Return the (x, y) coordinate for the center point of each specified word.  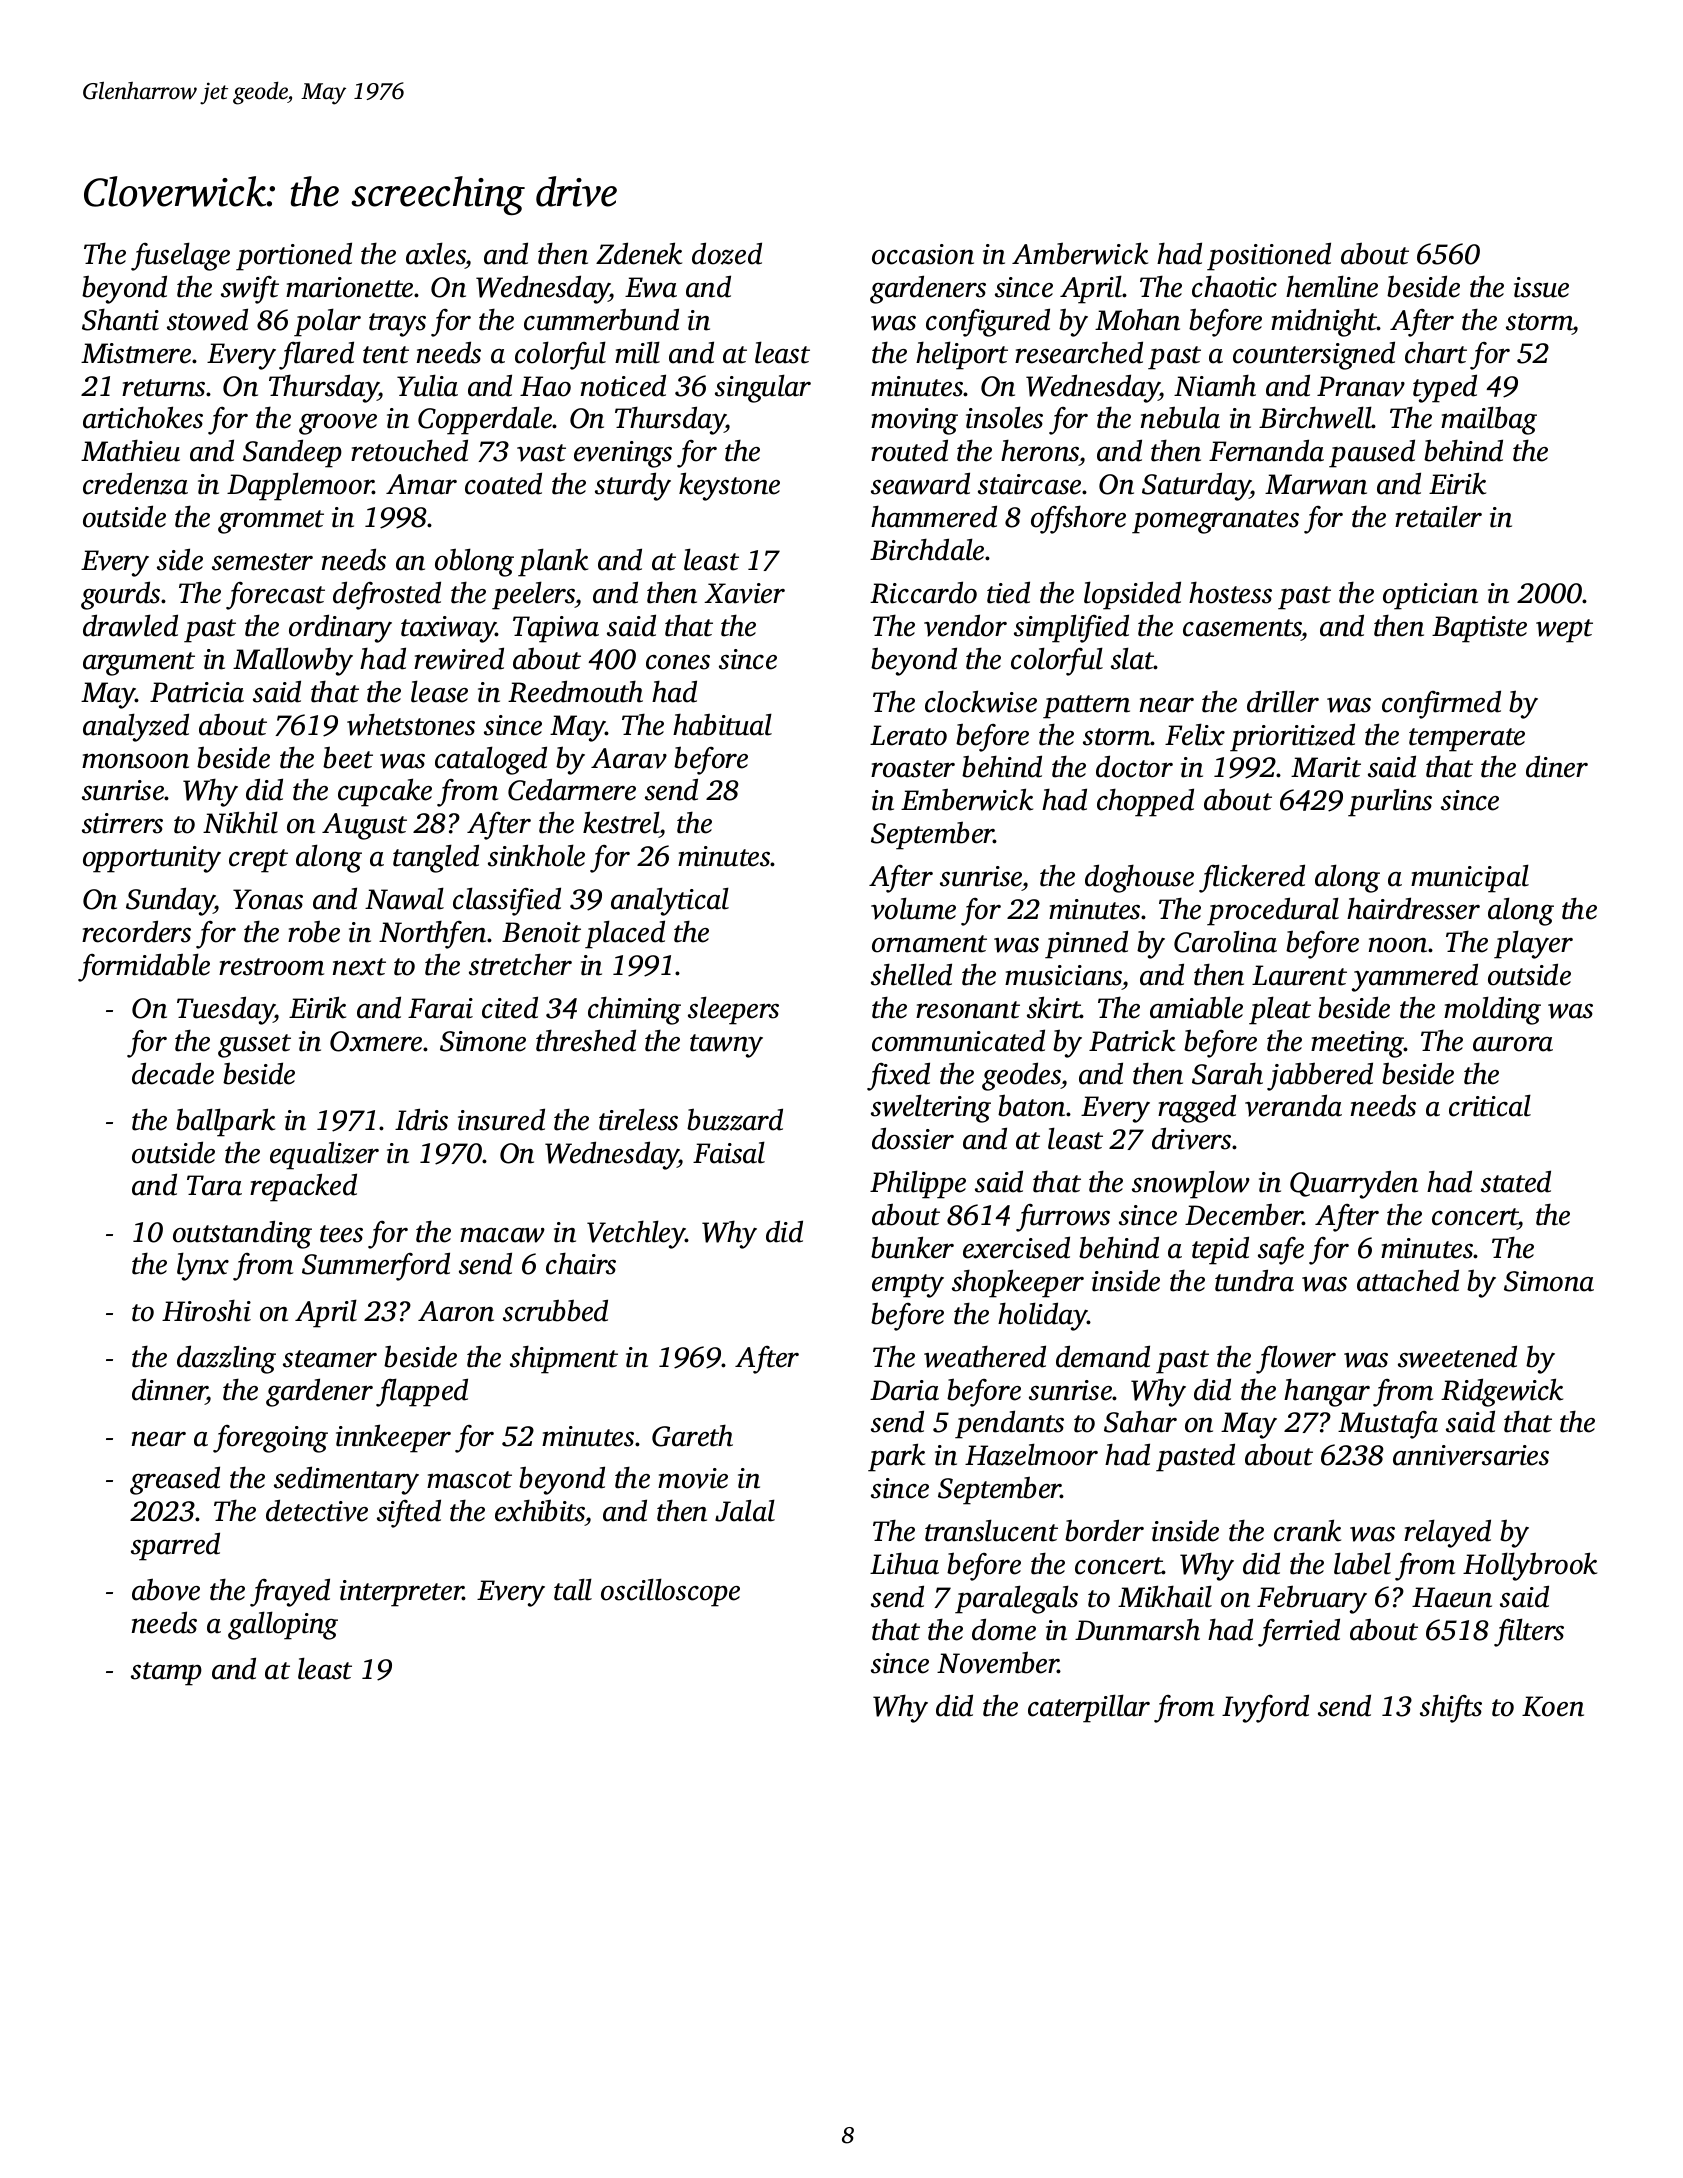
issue (1541, 287)
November (998, 1662)
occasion (923, 254)
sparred (175, 1546)
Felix (1195, 734)
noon (1398, 945)
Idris (421, 1119)
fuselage (180, 256)
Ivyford (1265, 1708)
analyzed (136, 727)
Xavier (744, 593)
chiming (634, 1010)
